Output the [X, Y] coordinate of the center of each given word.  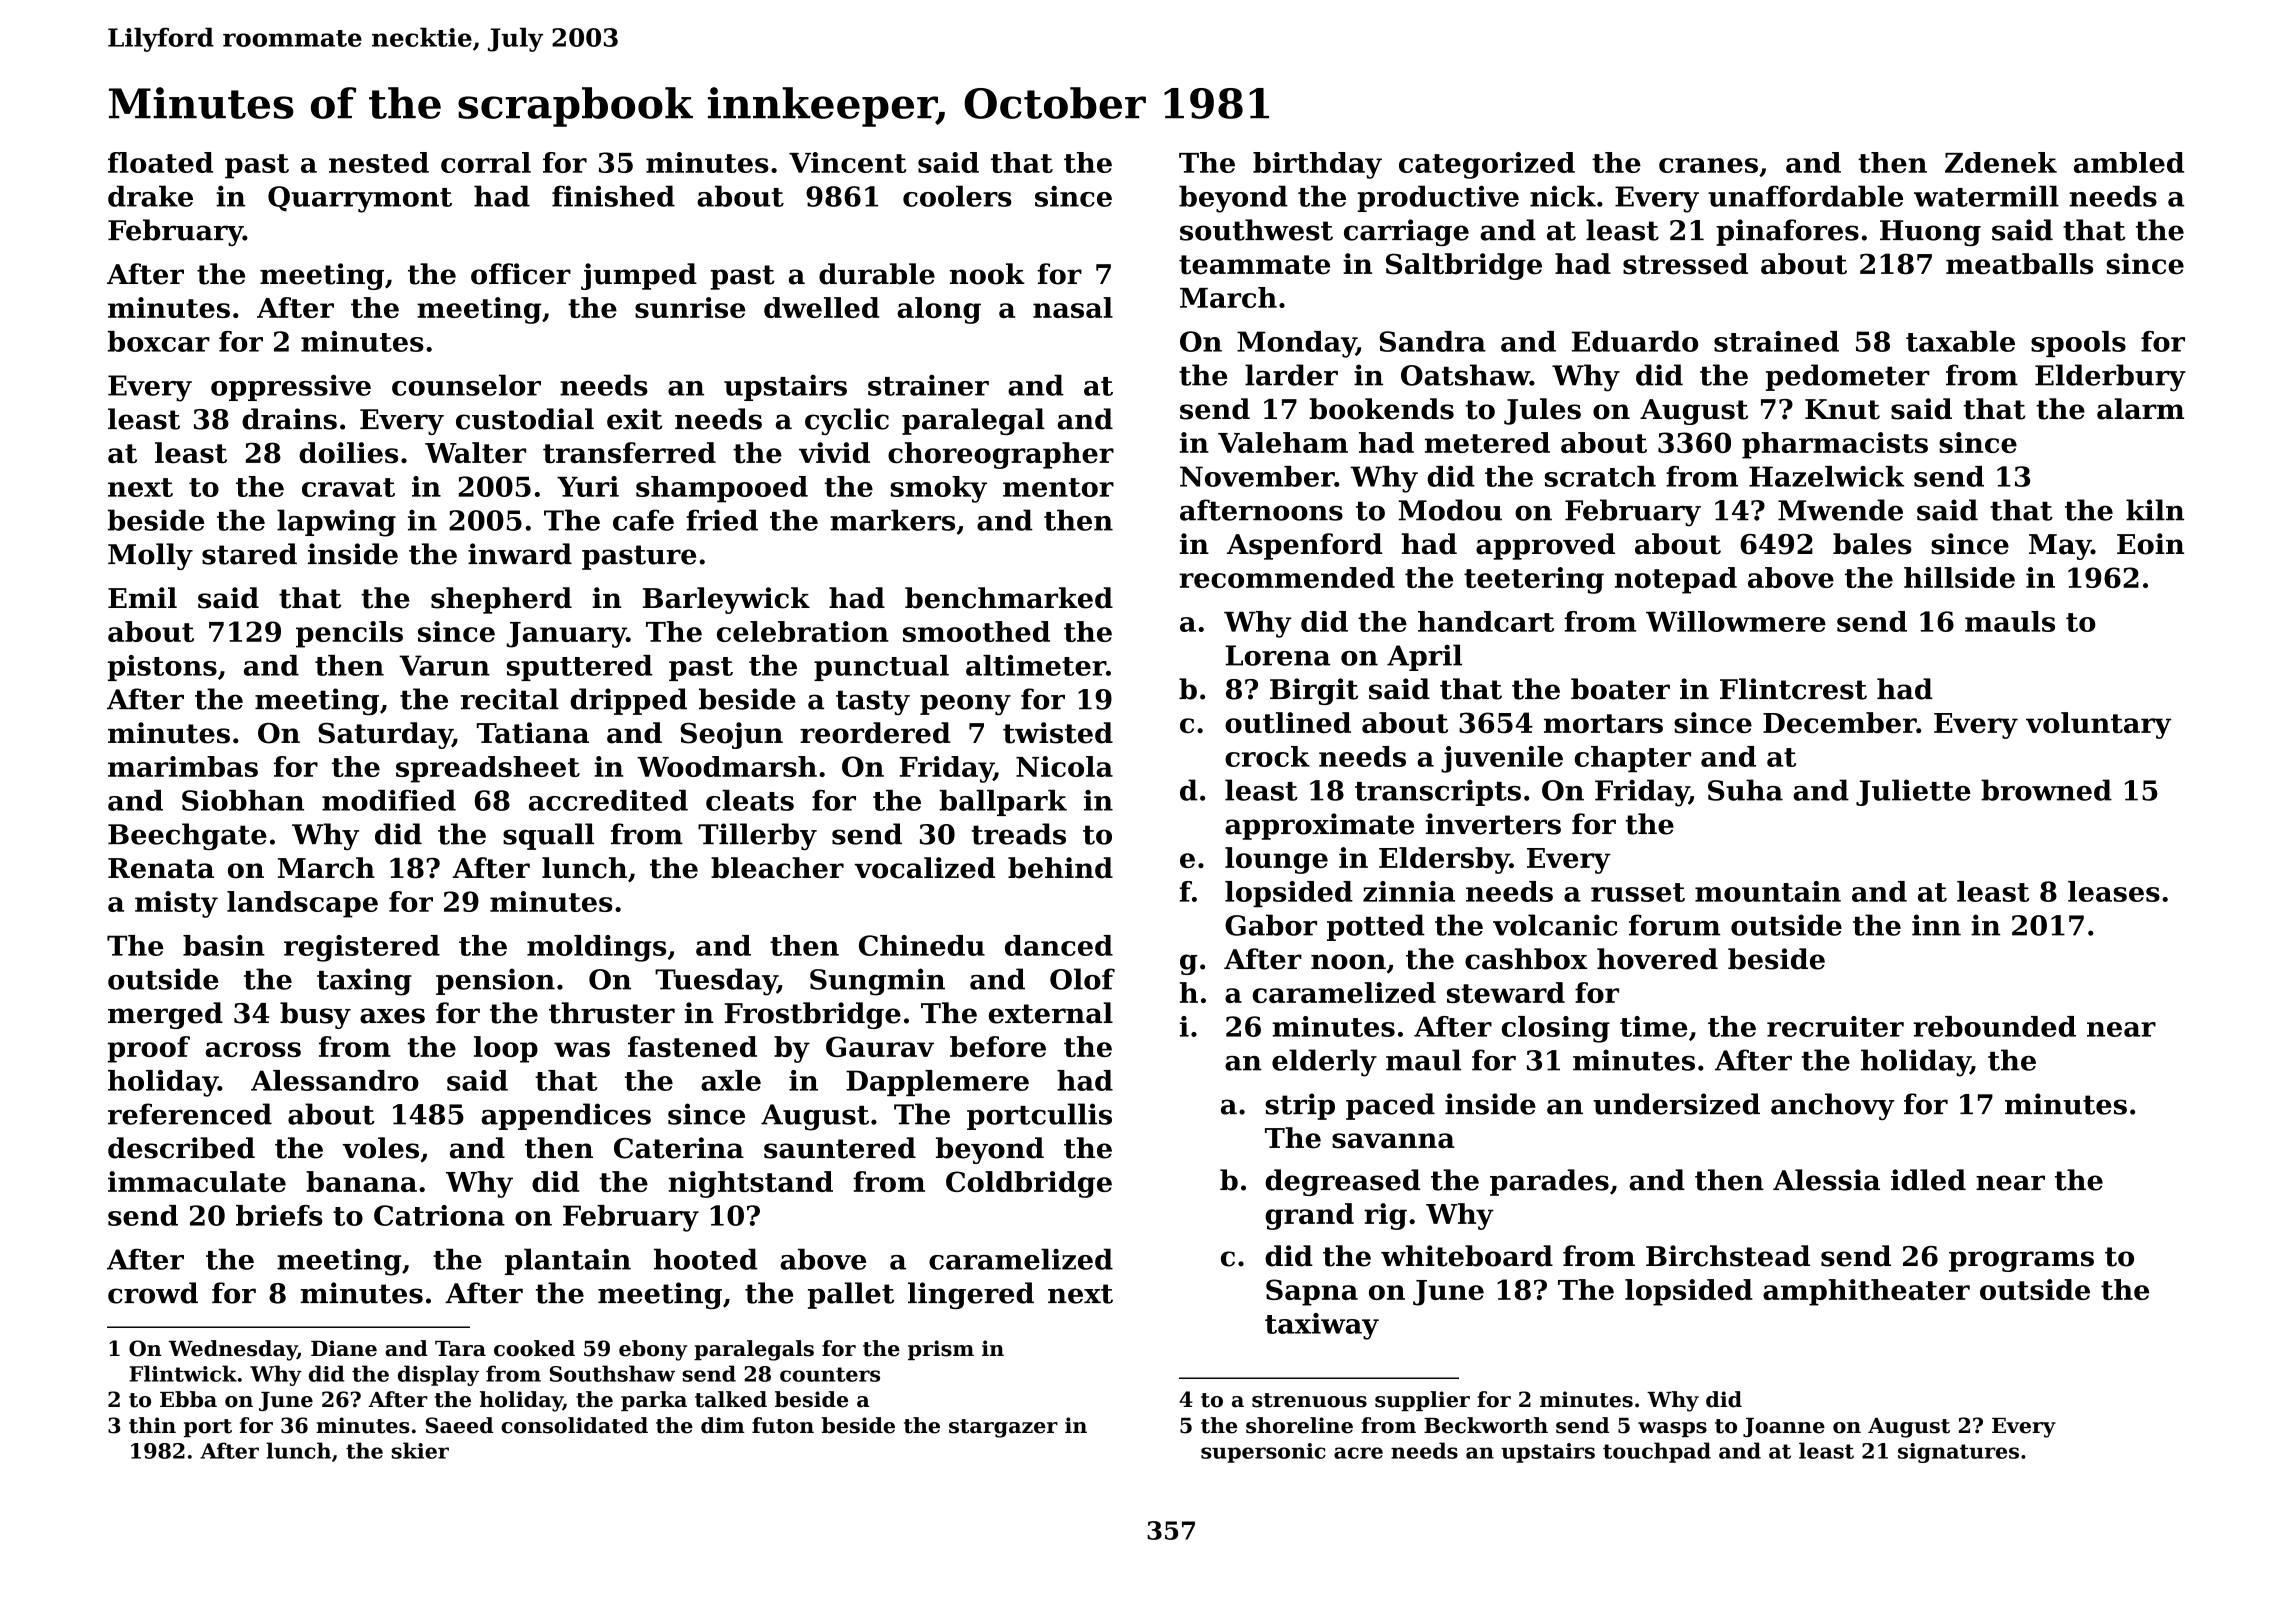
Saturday [385, 735]
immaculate [197, 1181]
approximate [1319, 826]
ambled [2129, 162]
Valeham [1283, 442]
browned [2046, 790]
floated [160, 162]
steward [1506, 992]
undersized [1676, 1104]
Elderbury [2110, 378]
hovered [1657, 959]
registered [362, 948]
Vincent [848, 162]
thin [152, 1425]
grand [1309, 1216]
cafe [643, 520]
